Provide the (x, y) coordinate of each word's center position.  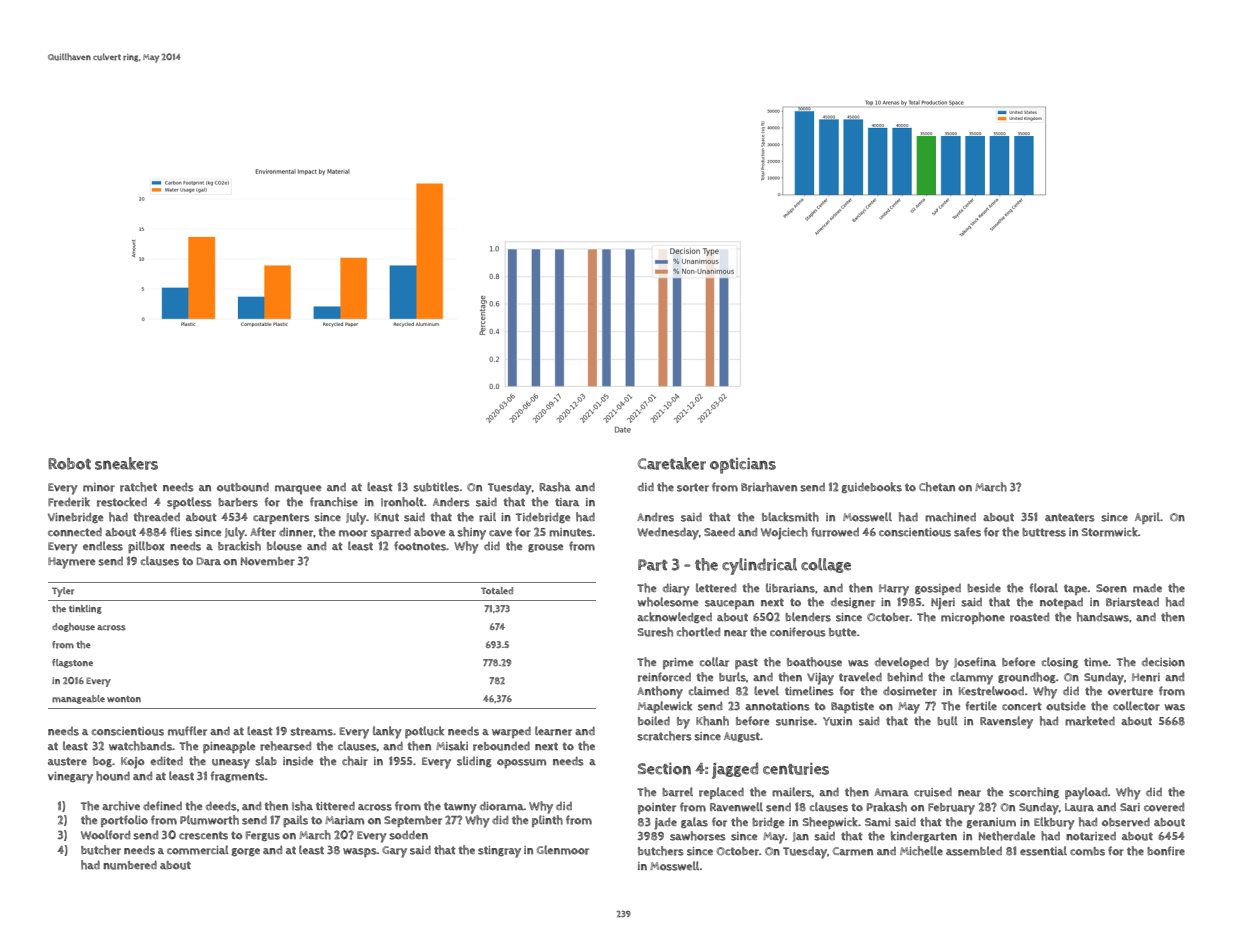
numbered (130, 865)
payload (1086, 793)
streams (311, 731)
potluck (424, 732)
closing (1060, 662)
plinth (547, 821)
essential (1043, 851)
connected (75, 532)
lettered (716, 588)
